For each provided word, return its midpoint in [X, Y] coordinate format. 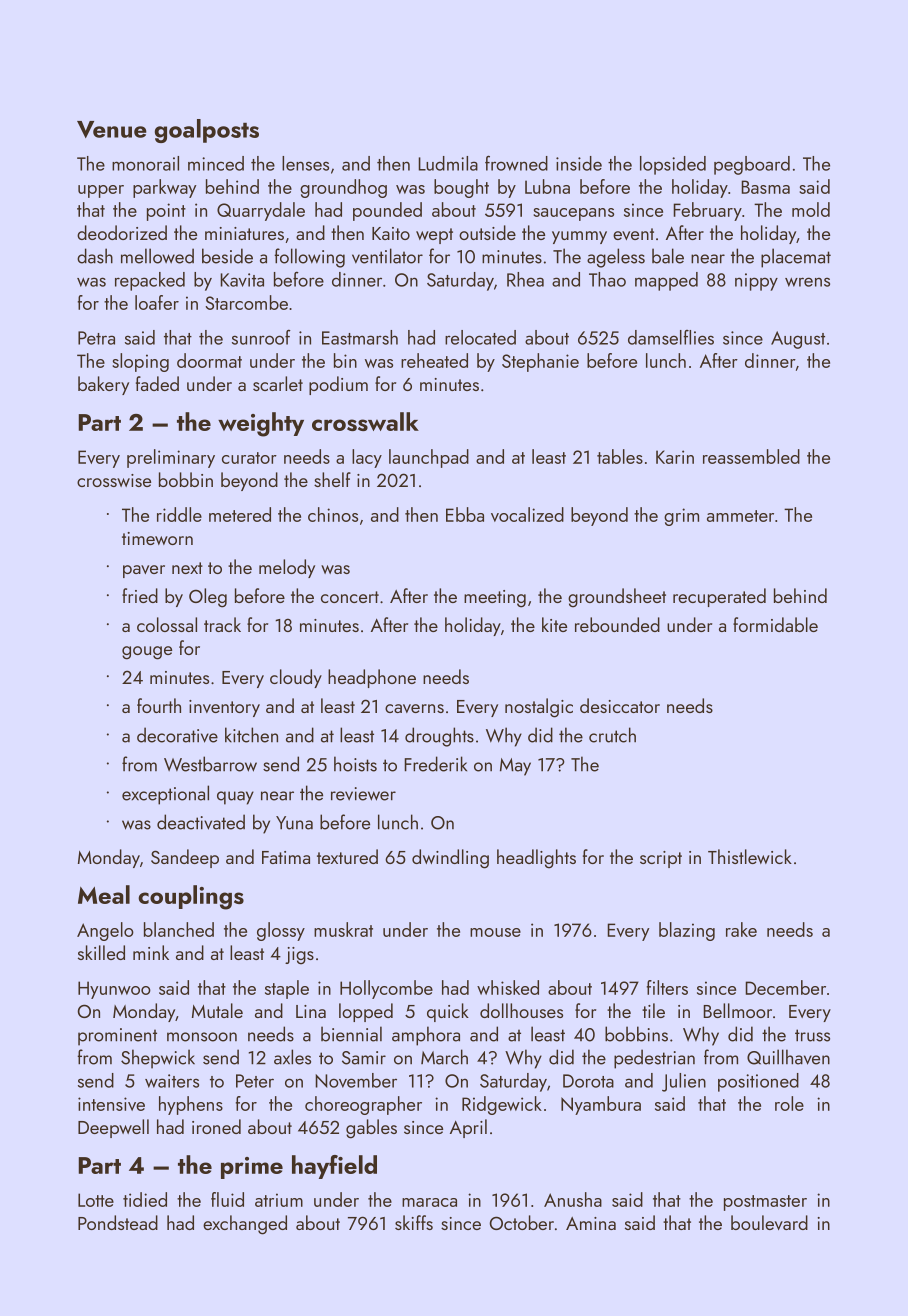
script [661, 859]
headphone [372, 678]
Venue [112, 129]
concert [350, 597]
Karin [675, 457]
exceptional [165, 795]
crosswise [114, 480]
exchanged [245, 1225]
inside [579, 163]
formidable [775, 624]
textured [347, 856]
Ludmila [448, 163]
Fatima [286, 857]
